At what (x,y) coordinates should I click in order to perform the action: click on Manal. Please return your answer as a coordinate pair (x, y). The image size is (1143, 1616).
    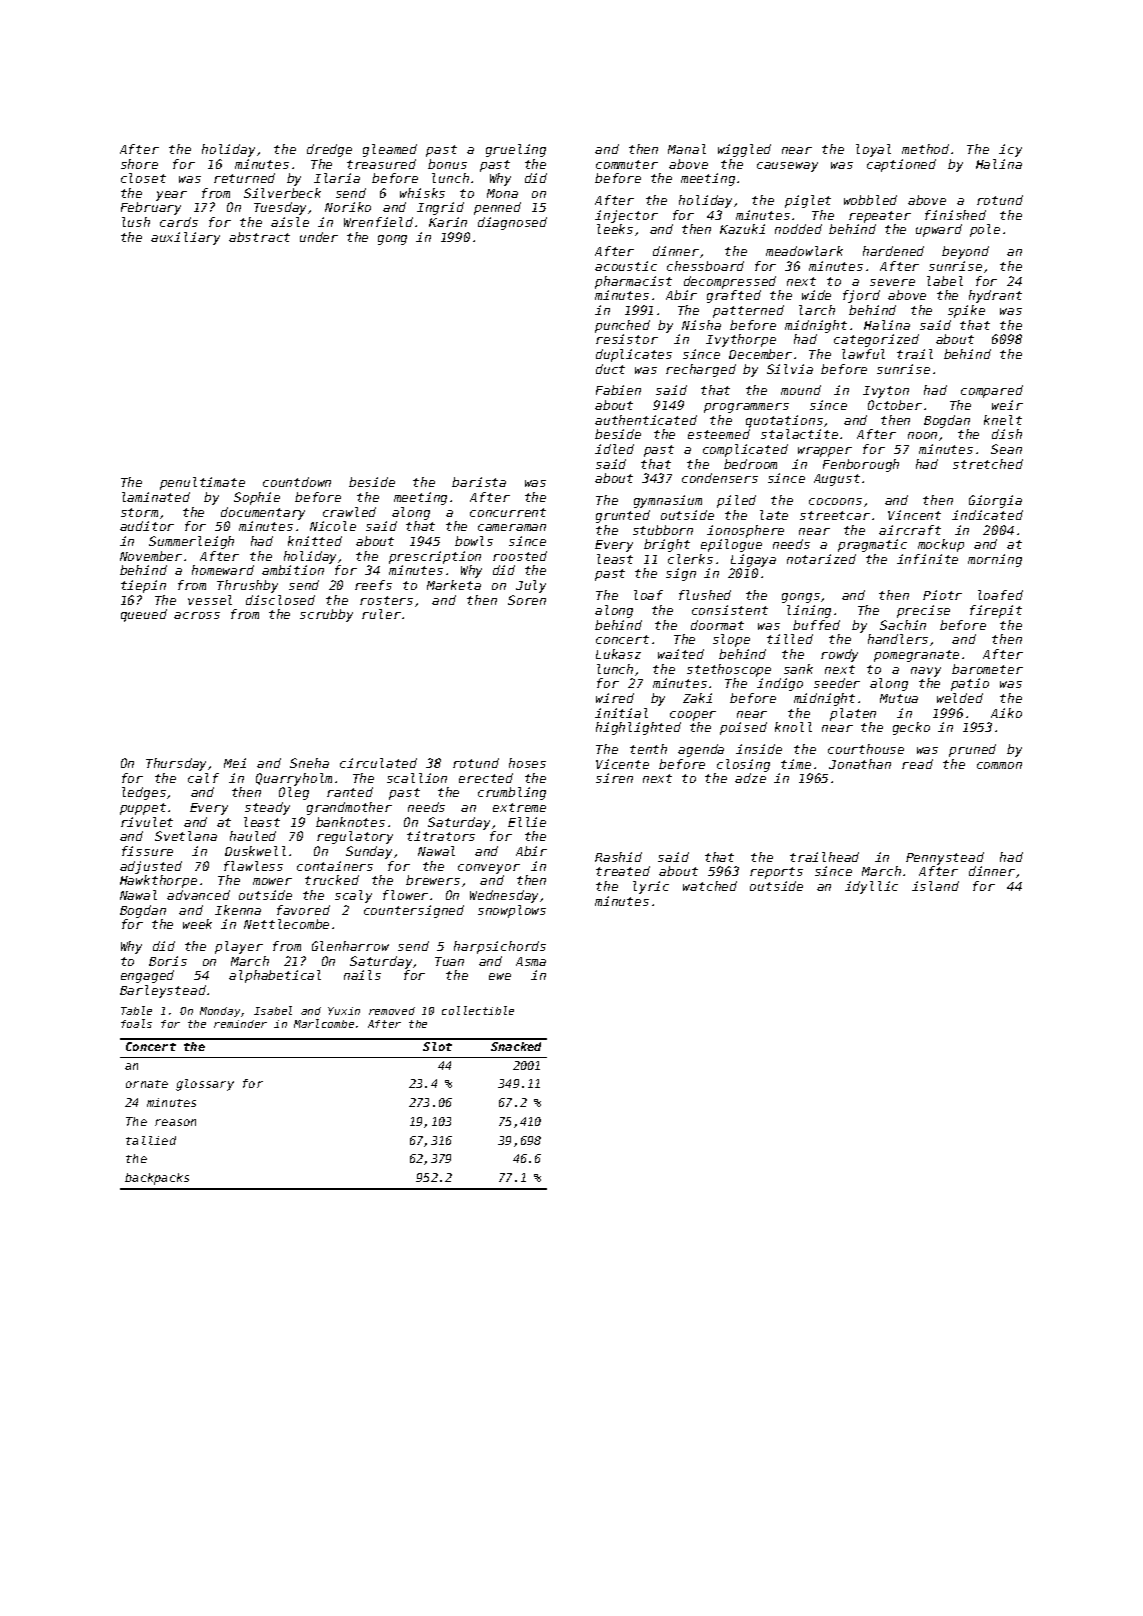
    Looking at the image, I should click on (687, 149).
